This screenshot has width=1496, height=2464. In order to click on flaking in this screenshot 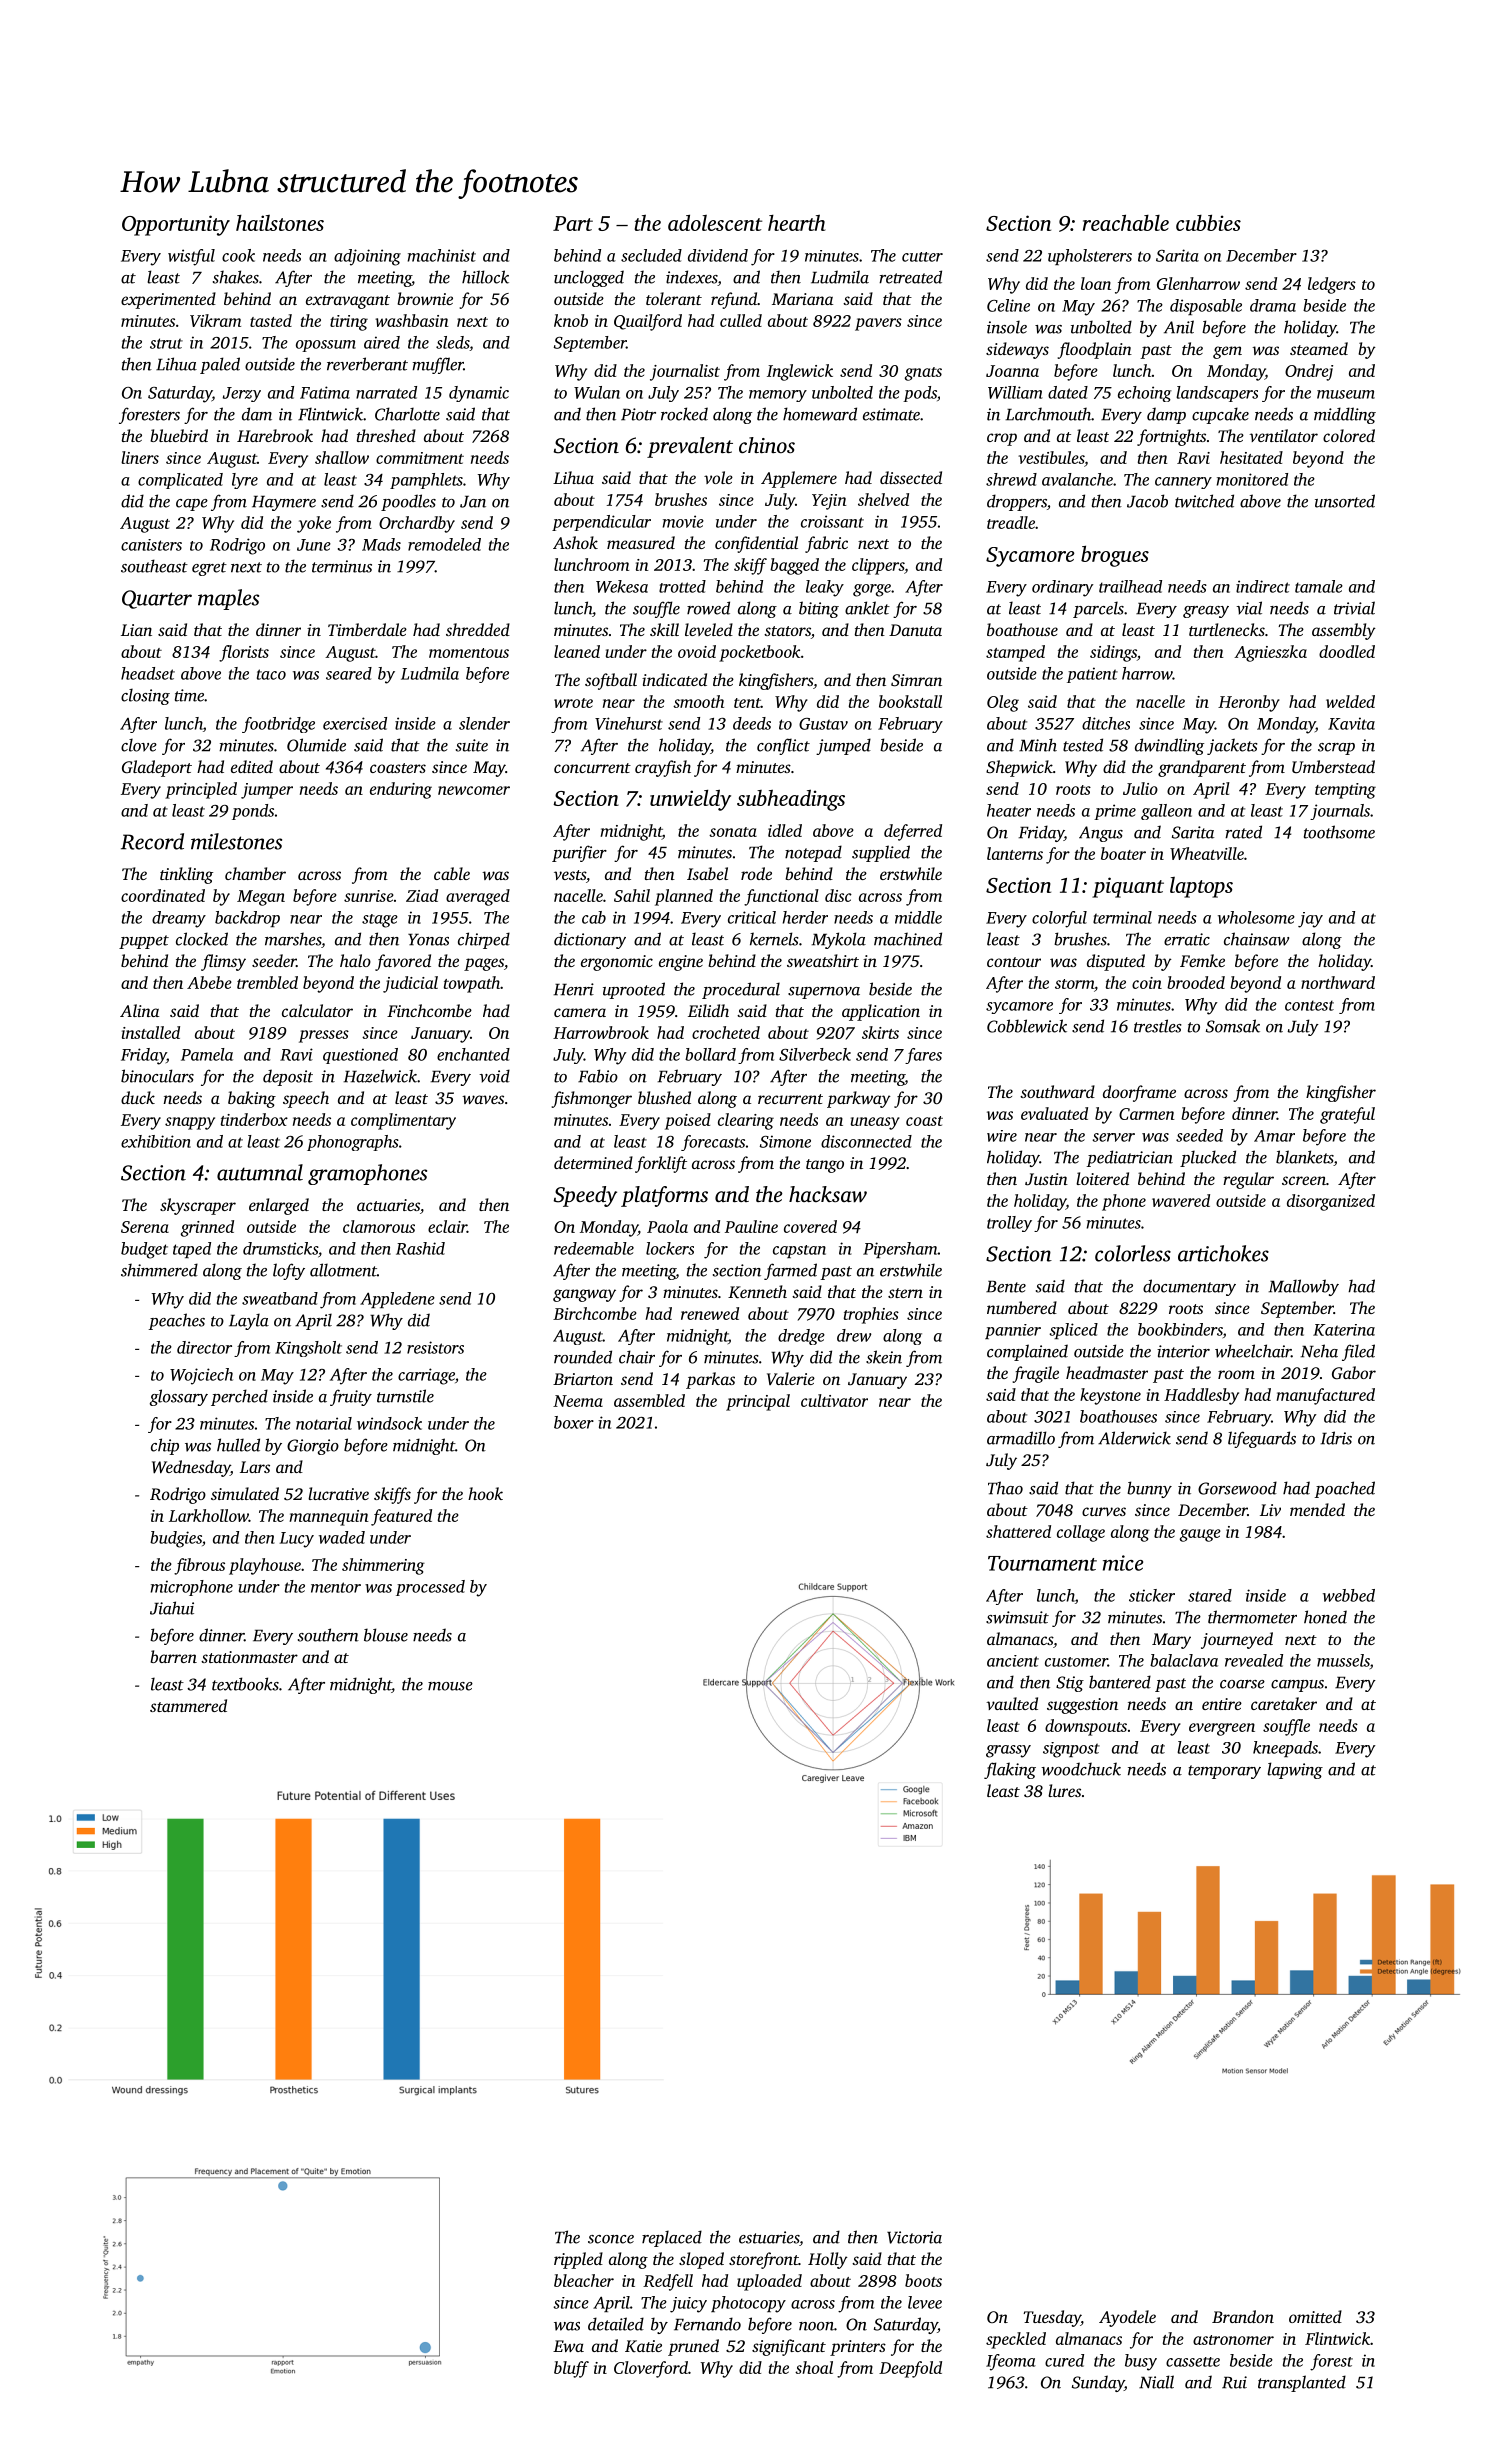, I will do `click(1010, 1770)`.
